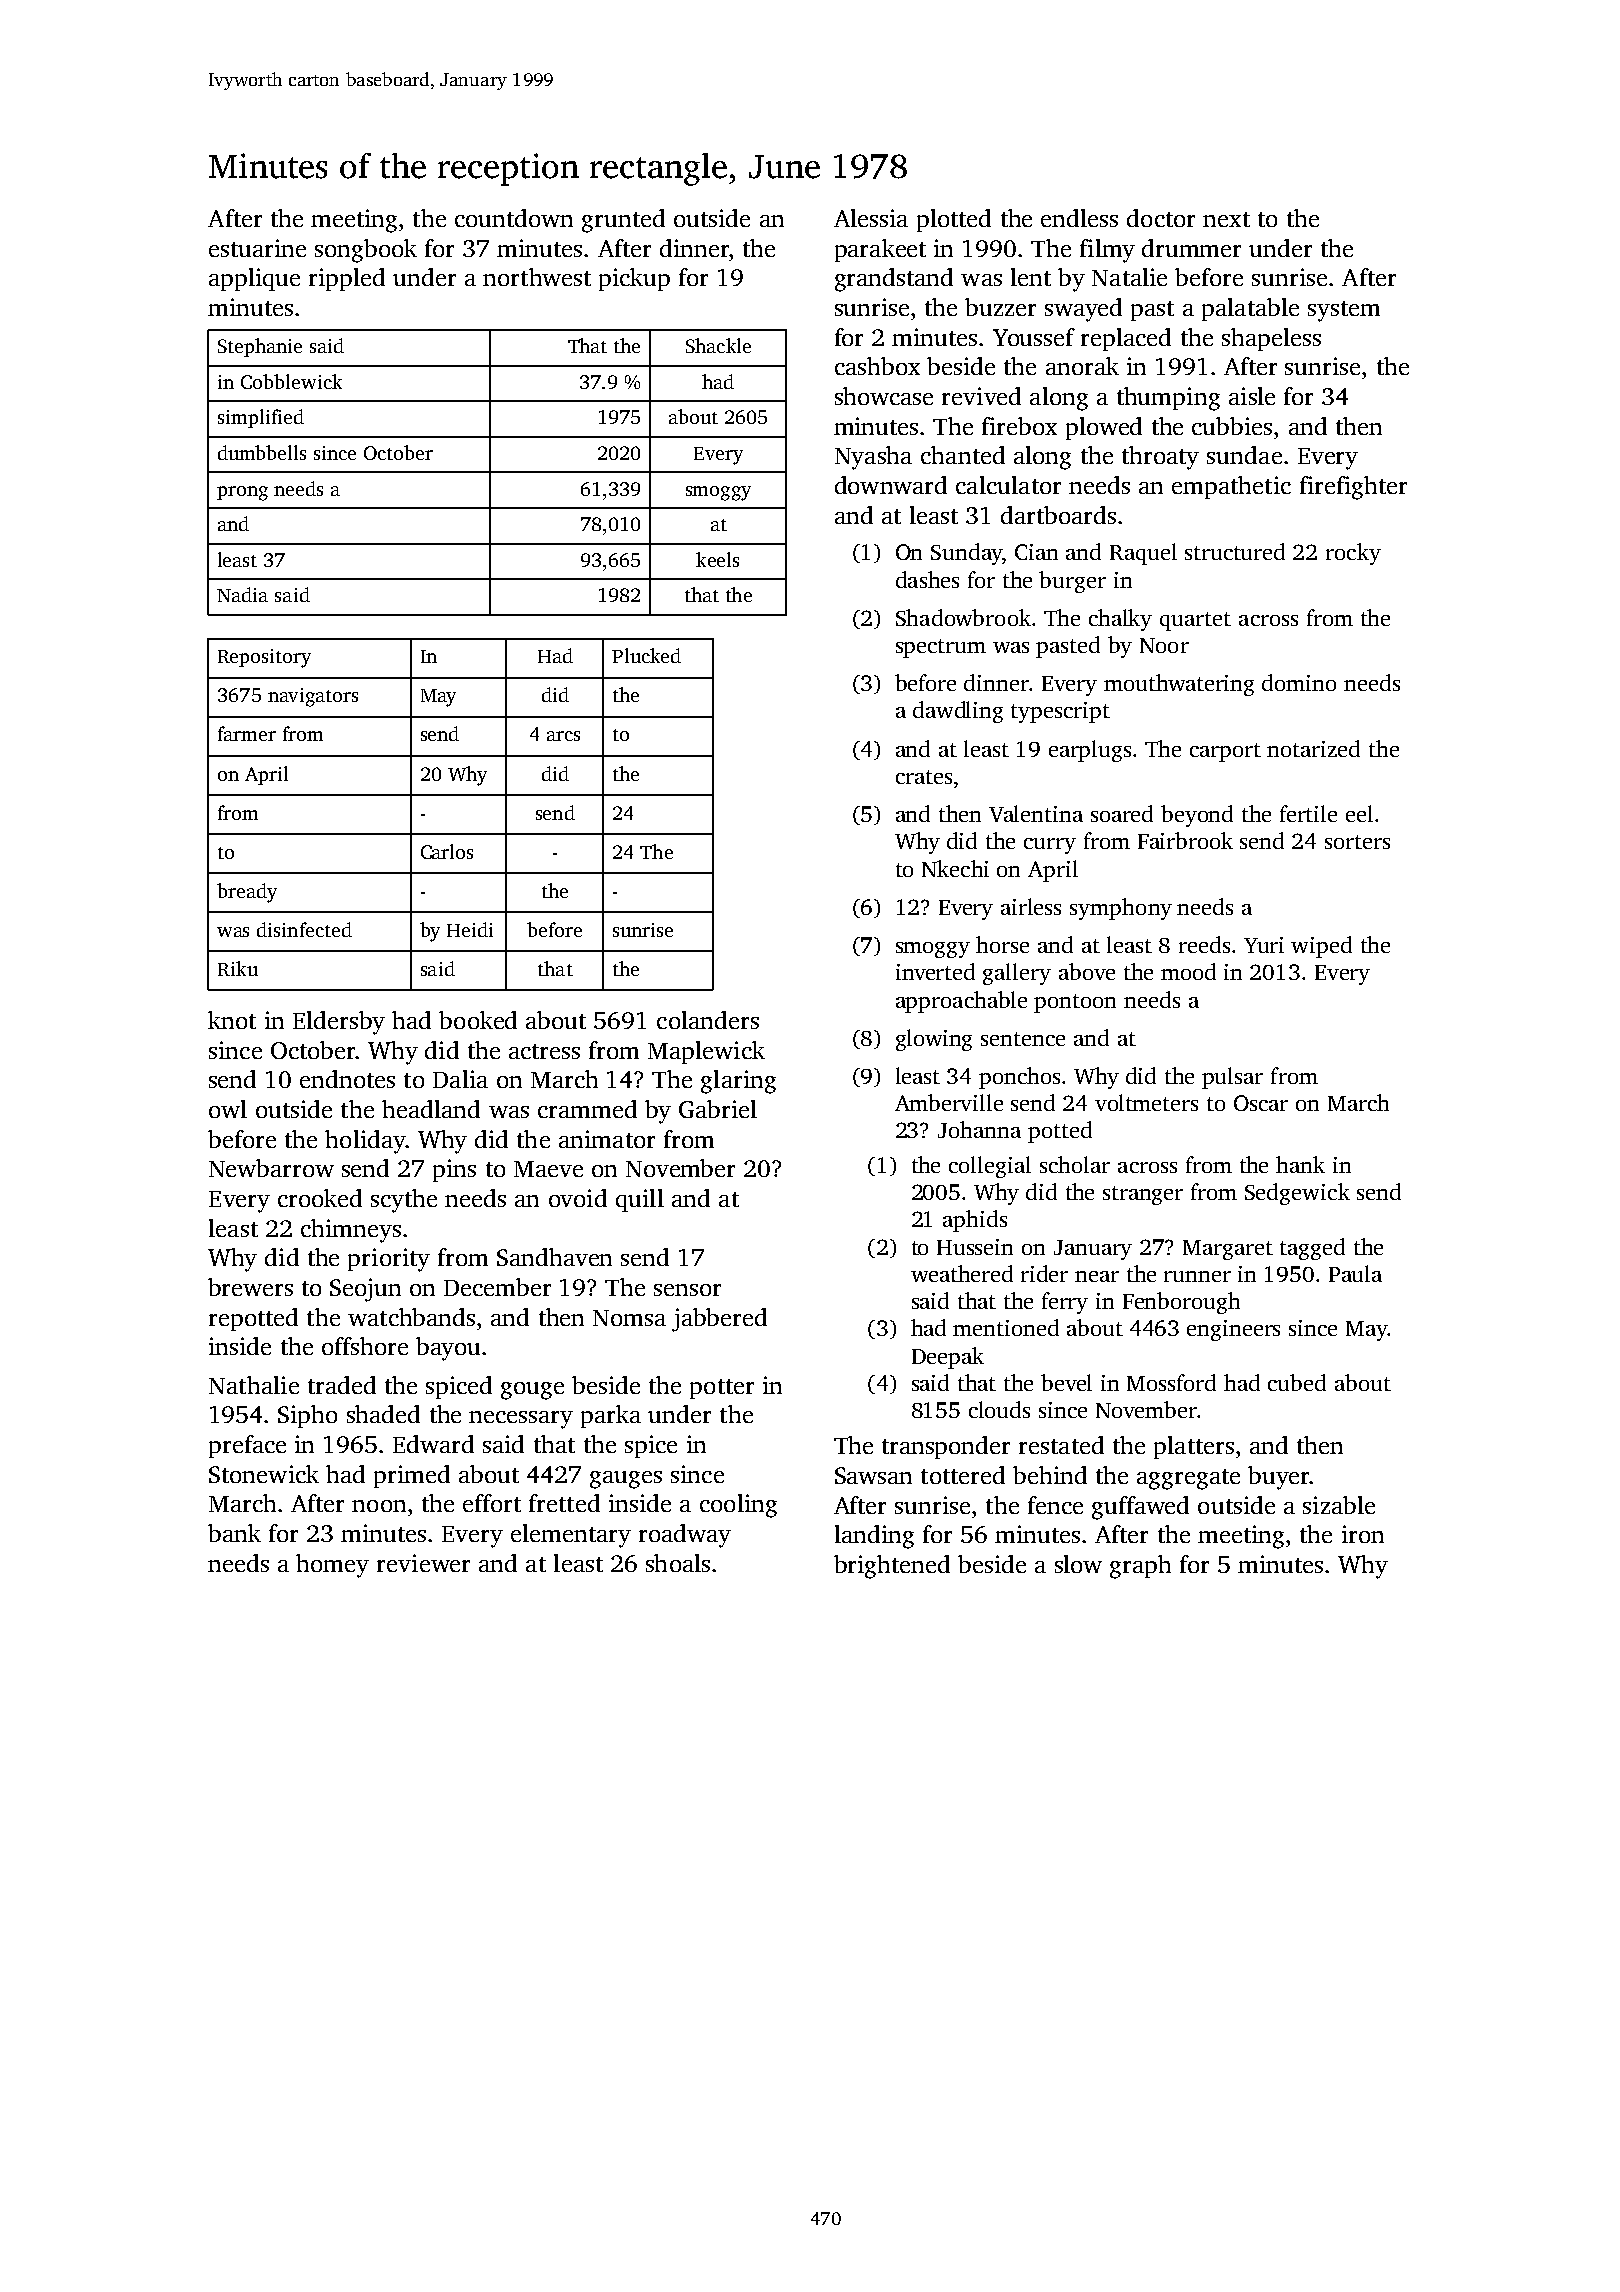  I want to click on notarized, so click(1313, 748).
